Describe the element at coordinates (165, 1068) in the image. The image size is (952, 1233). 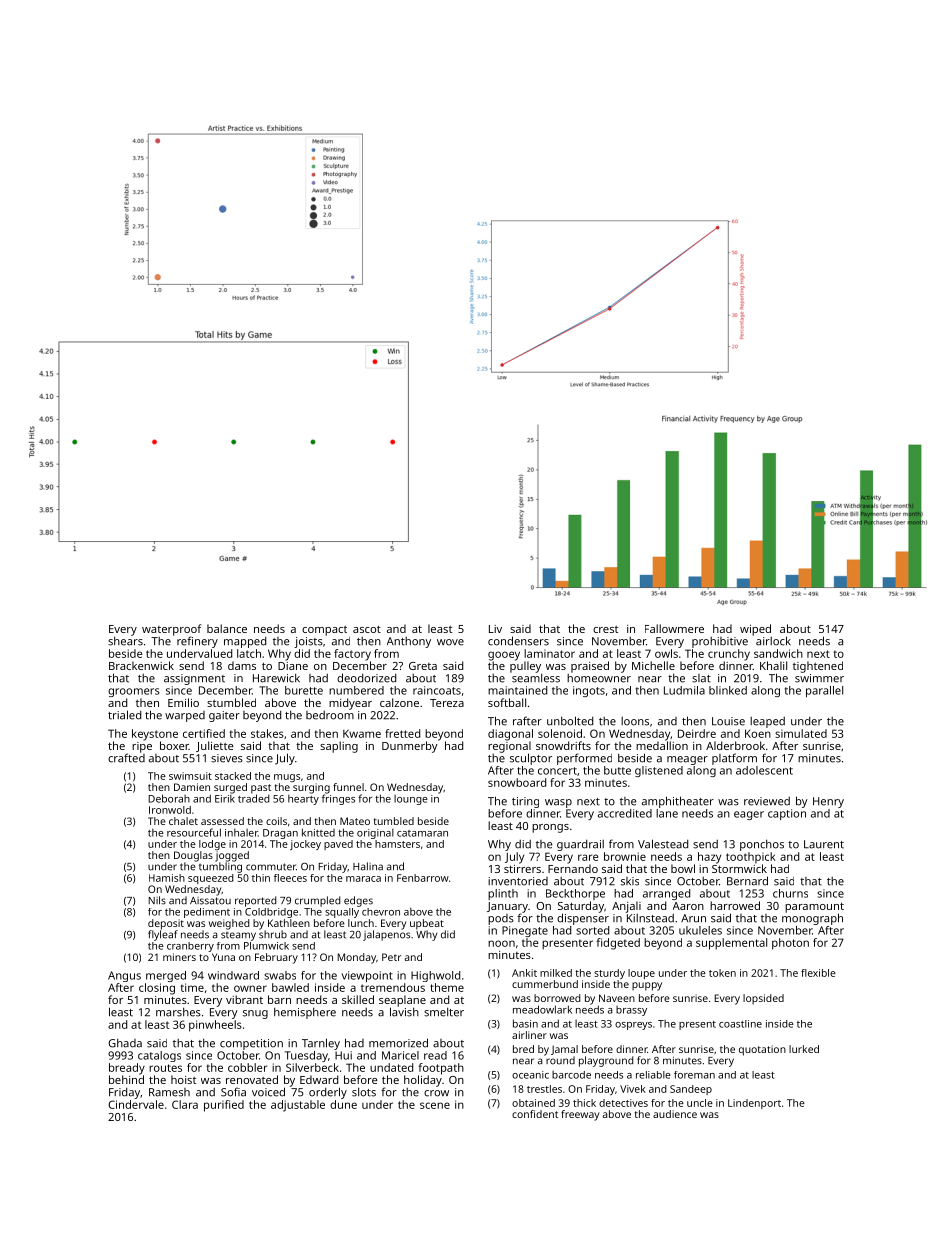
I see `routes` at that location.
